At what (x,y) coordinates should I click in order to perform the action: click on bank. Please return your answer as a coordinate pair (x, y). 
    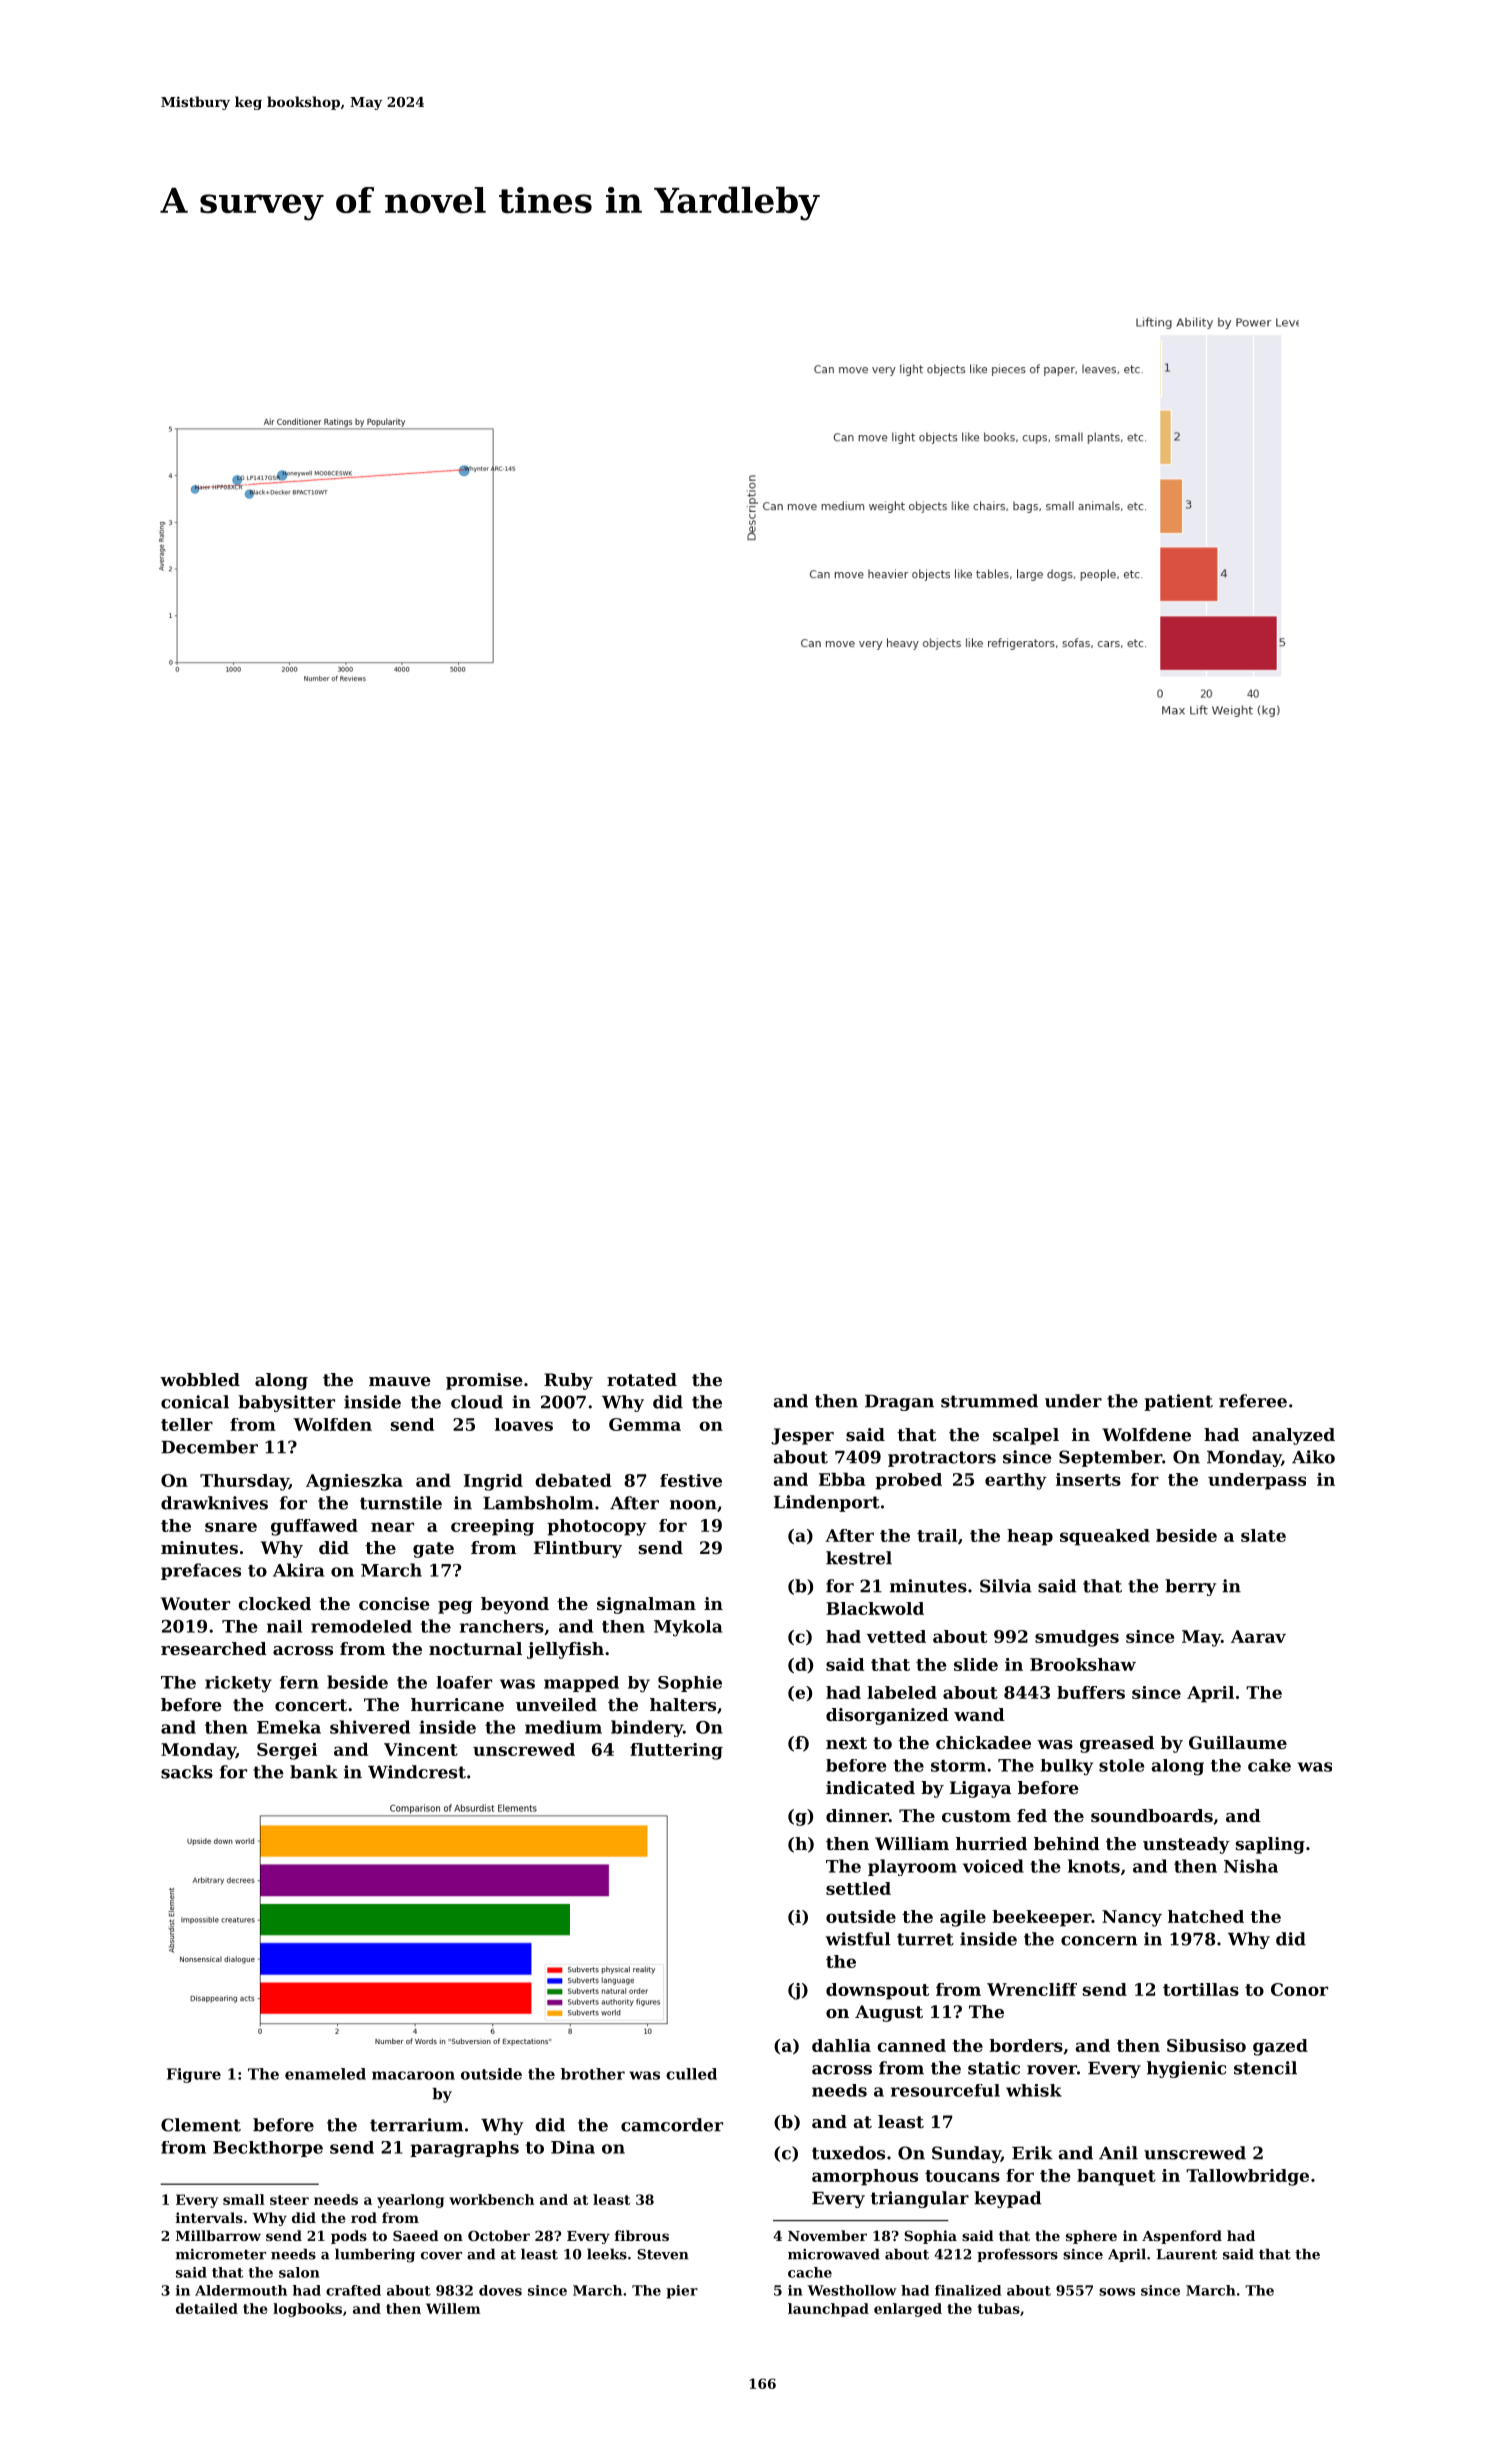
    Looking at the image, I should click on (314, 1772).
